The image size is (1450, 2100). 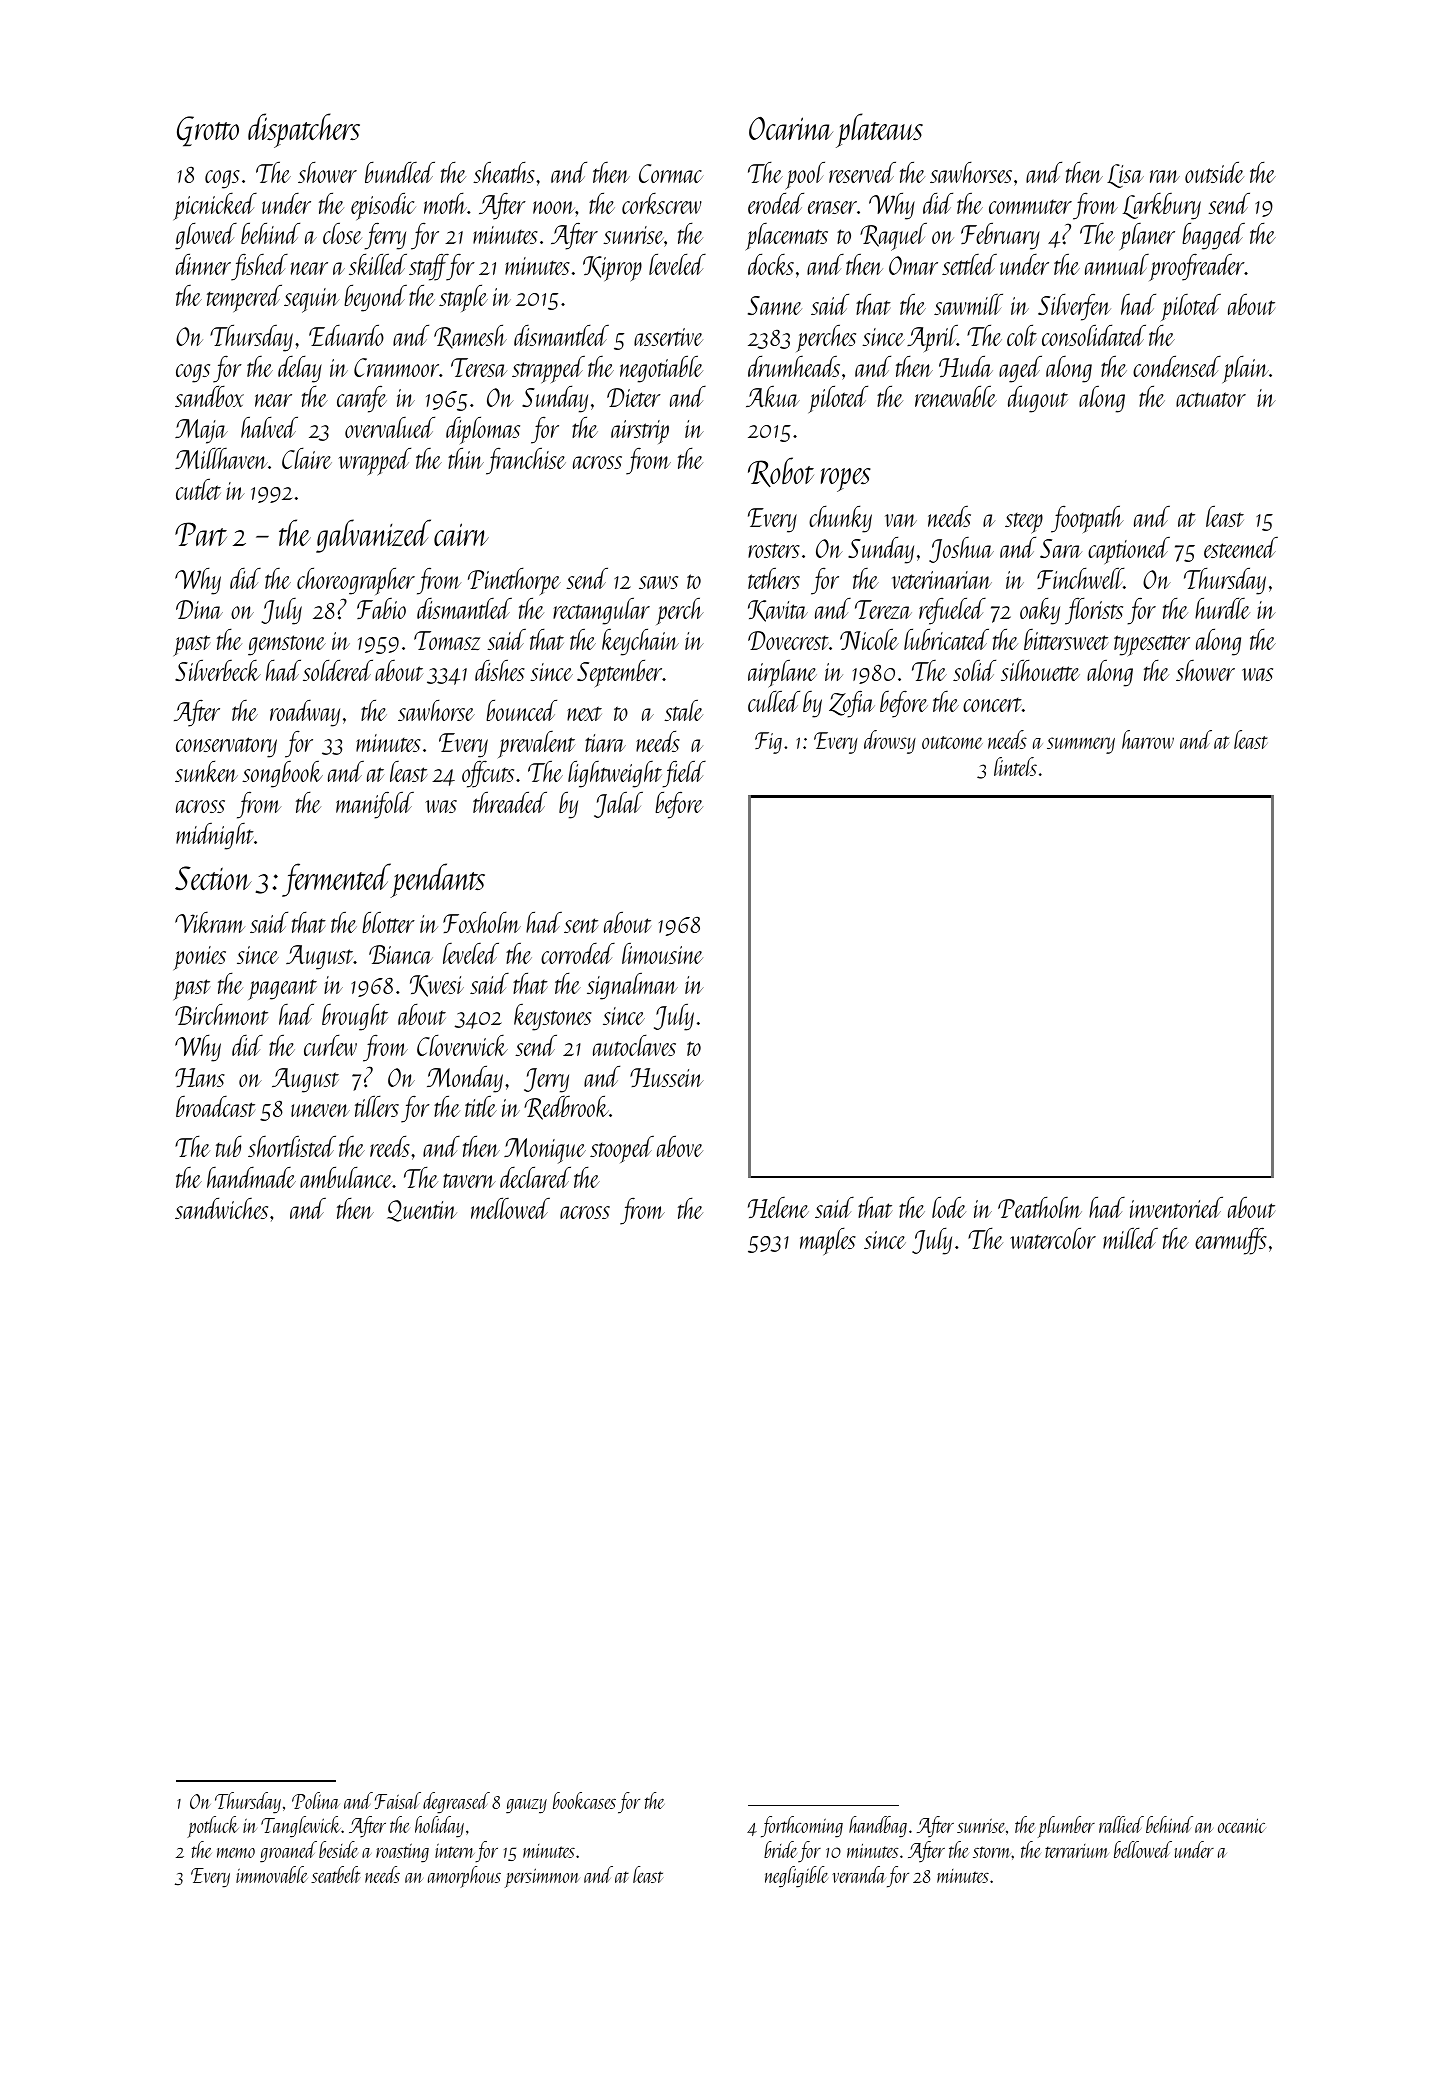 What do you see at coordinates (956, 396) in the screenshot?
I see `renewable` at bounding box center [956, 396].
